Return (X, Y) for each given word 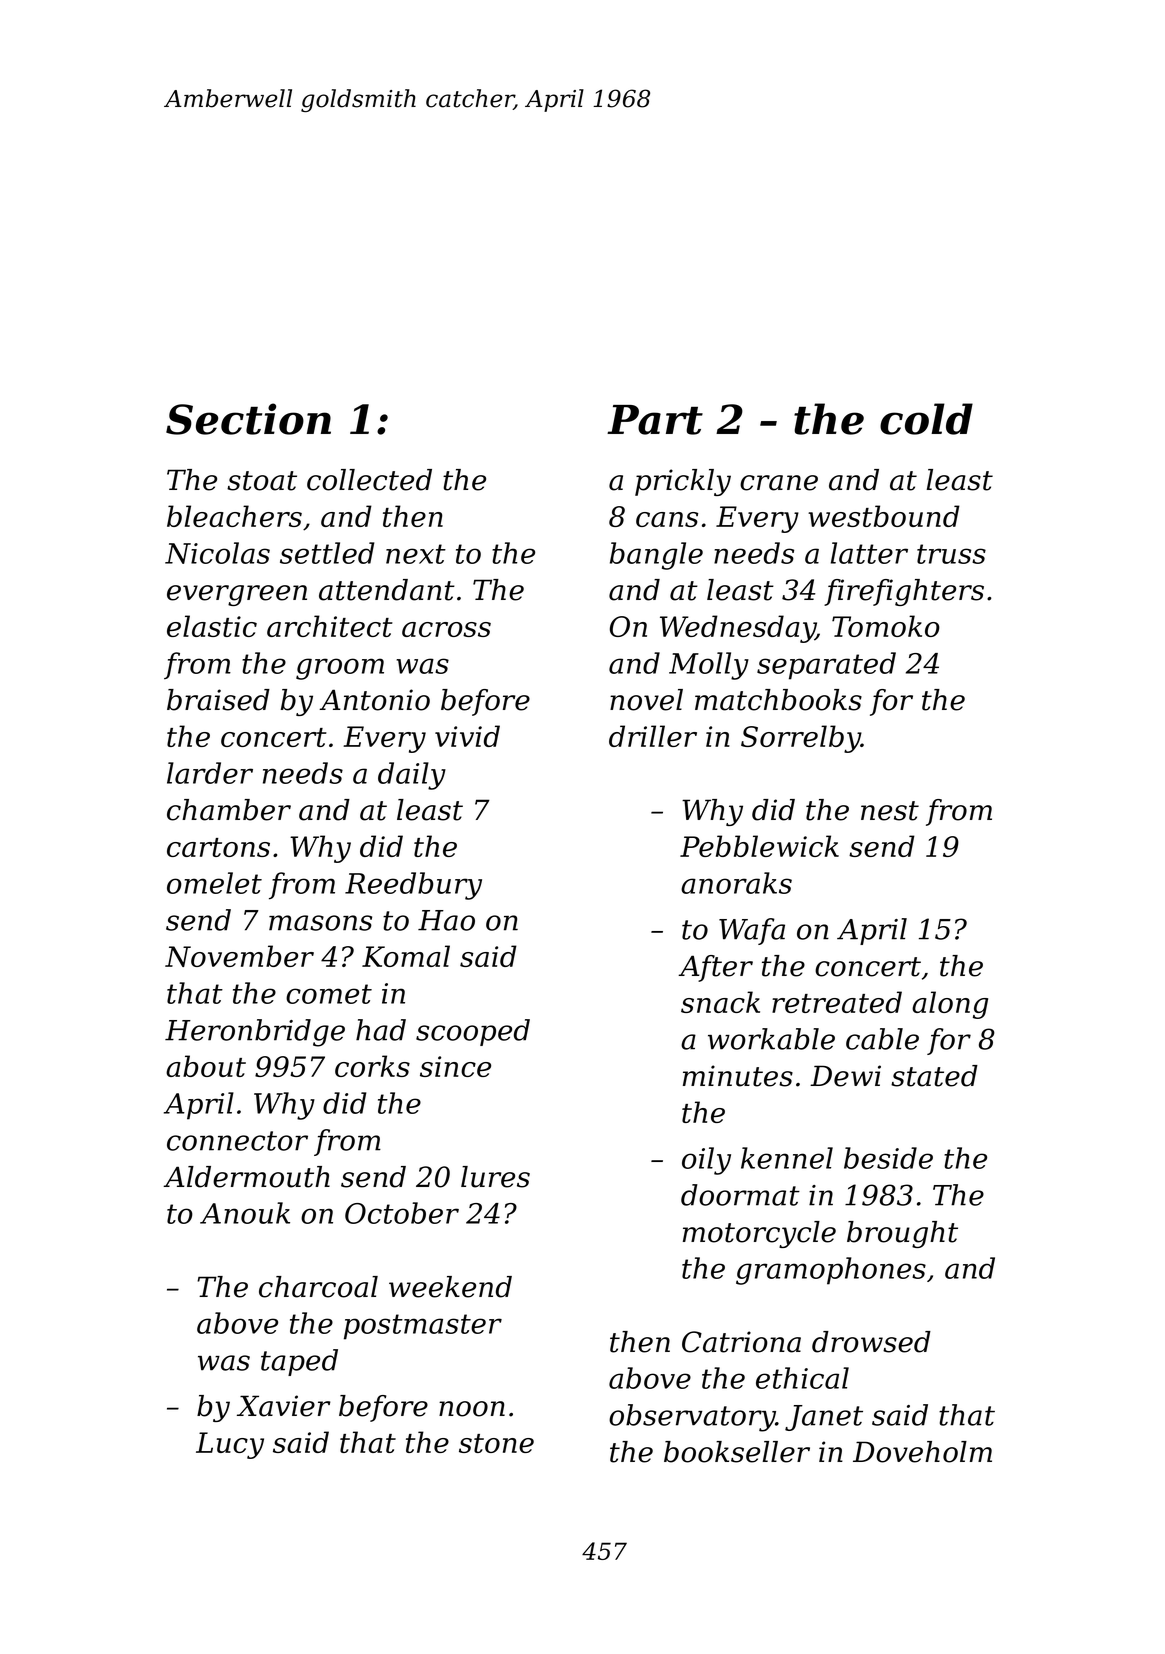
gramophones (831, 1271)
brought (902, 1234)
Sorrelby (801, 739)
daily (412, 776)
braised (218, 700)
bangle (656, 556)
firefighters (904, 592)
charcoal (318, 1287)
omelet (214, 883)
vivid (467, 736)
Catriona (741, 1342)
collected (369, 480)
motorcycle (759, 1234)
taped (299, 1362)
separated (826, 666)
